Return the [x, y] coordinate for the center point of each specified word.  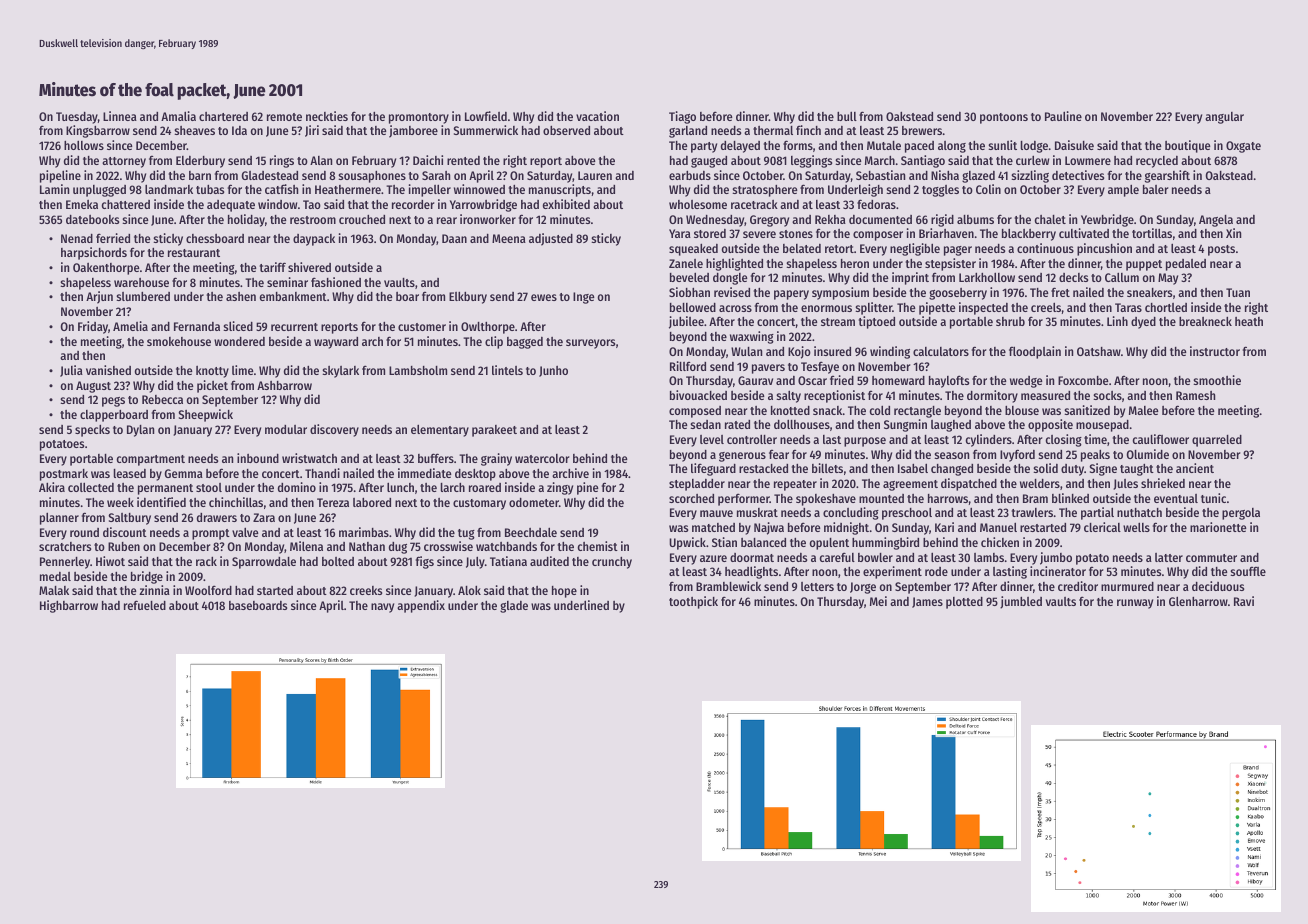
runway [1135, 604]
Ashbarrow [284, 385]
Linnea [120, 116]
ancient [1195, 468]
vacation [597, 116]
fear [779, 454]
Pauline [1063, 116]
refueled [145, 605]
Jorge [863, 588]
